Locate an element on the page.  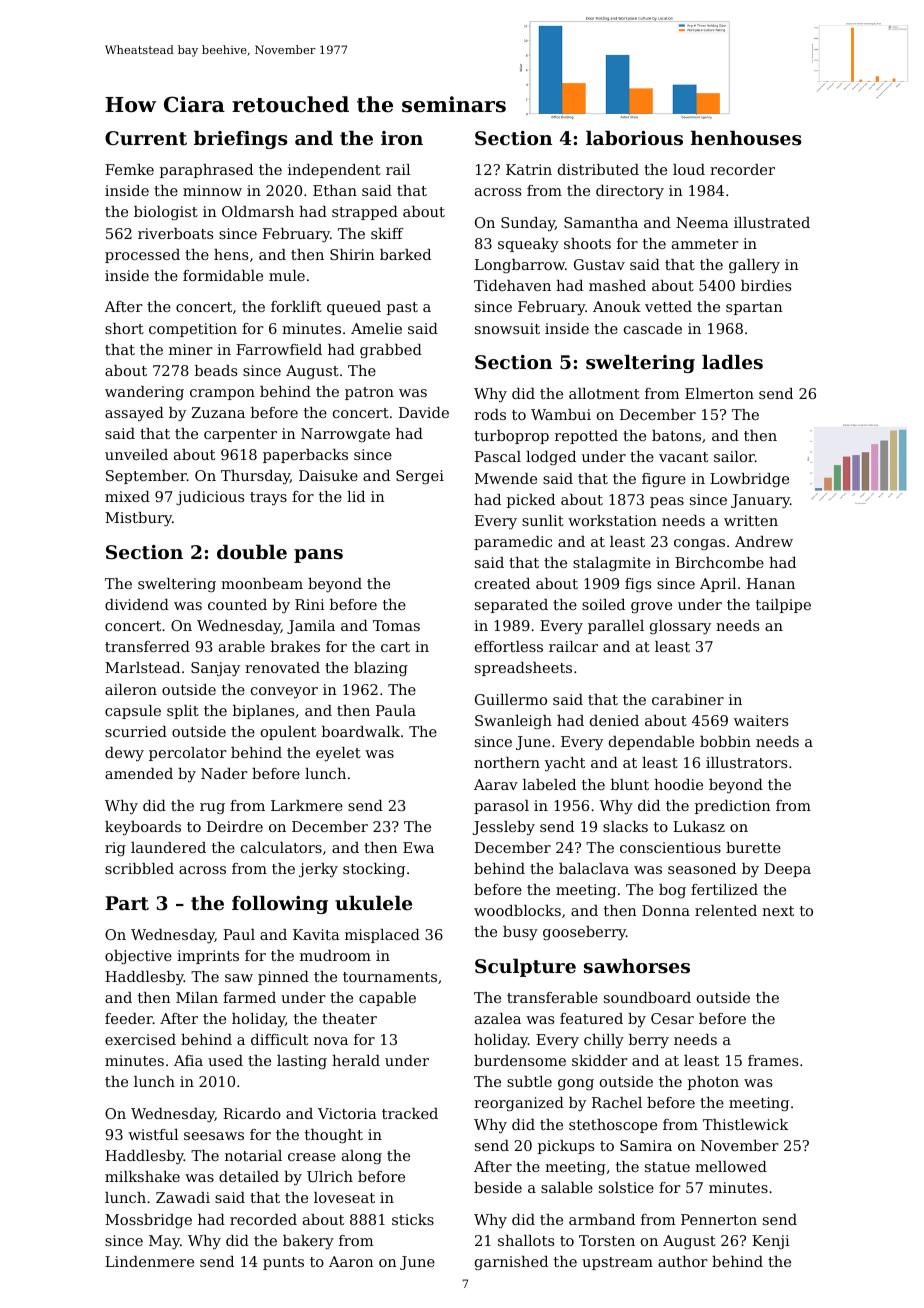
frames is located at coordinates (773, 1060).
